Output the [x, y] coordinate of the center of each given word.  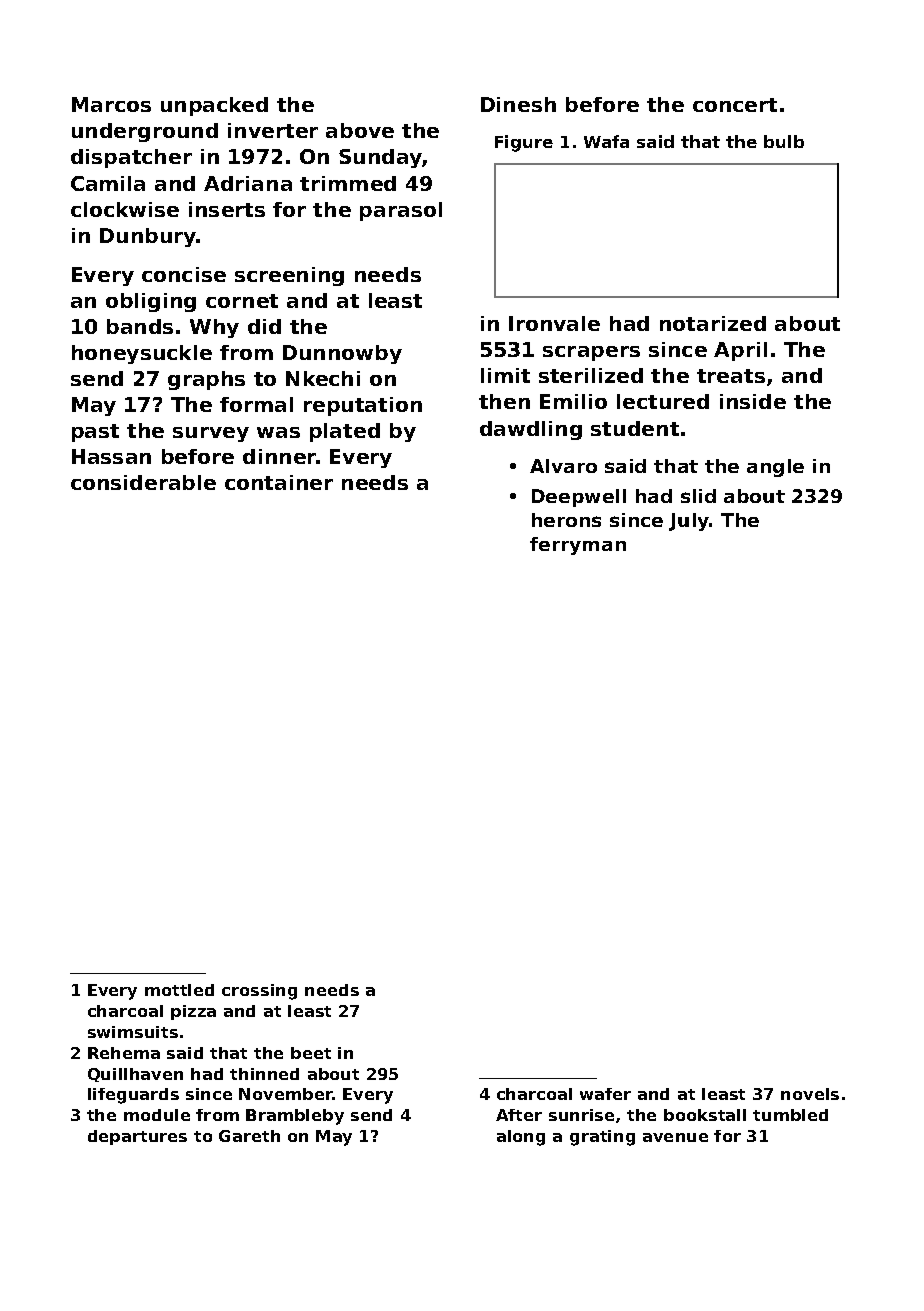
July [689, 522]
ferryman [578, 546]
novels [810, 1094]
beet [311, 1053]
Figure [524, 143]
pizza [193, 1012]
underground [145, 132]
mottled [179, 990]
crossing [259, 992]
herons [566, 520]
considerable [143, 482]
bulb [784, 141]
